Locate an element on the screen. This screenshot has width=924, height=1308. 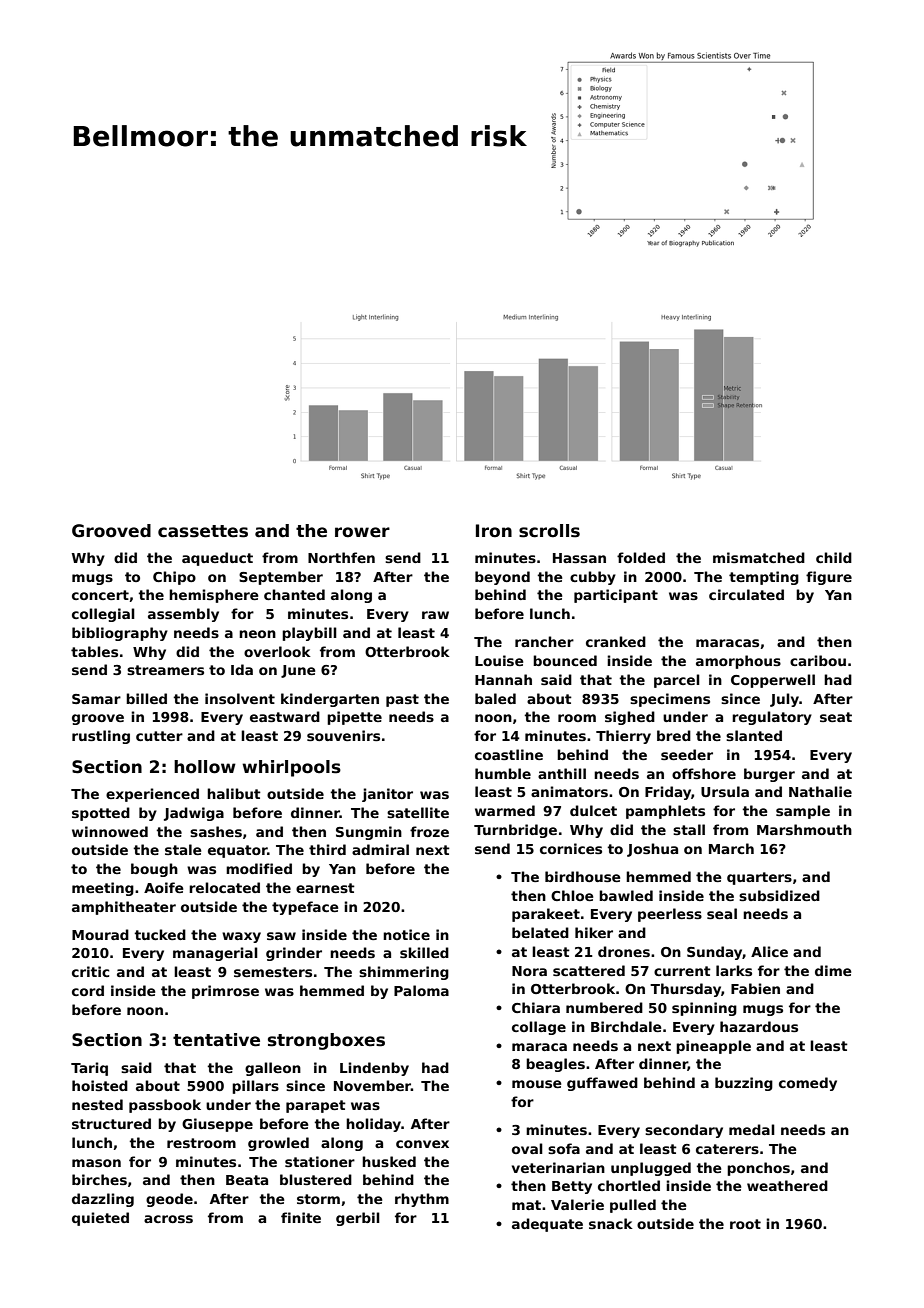
across is located at coordinates (168, 1219).
